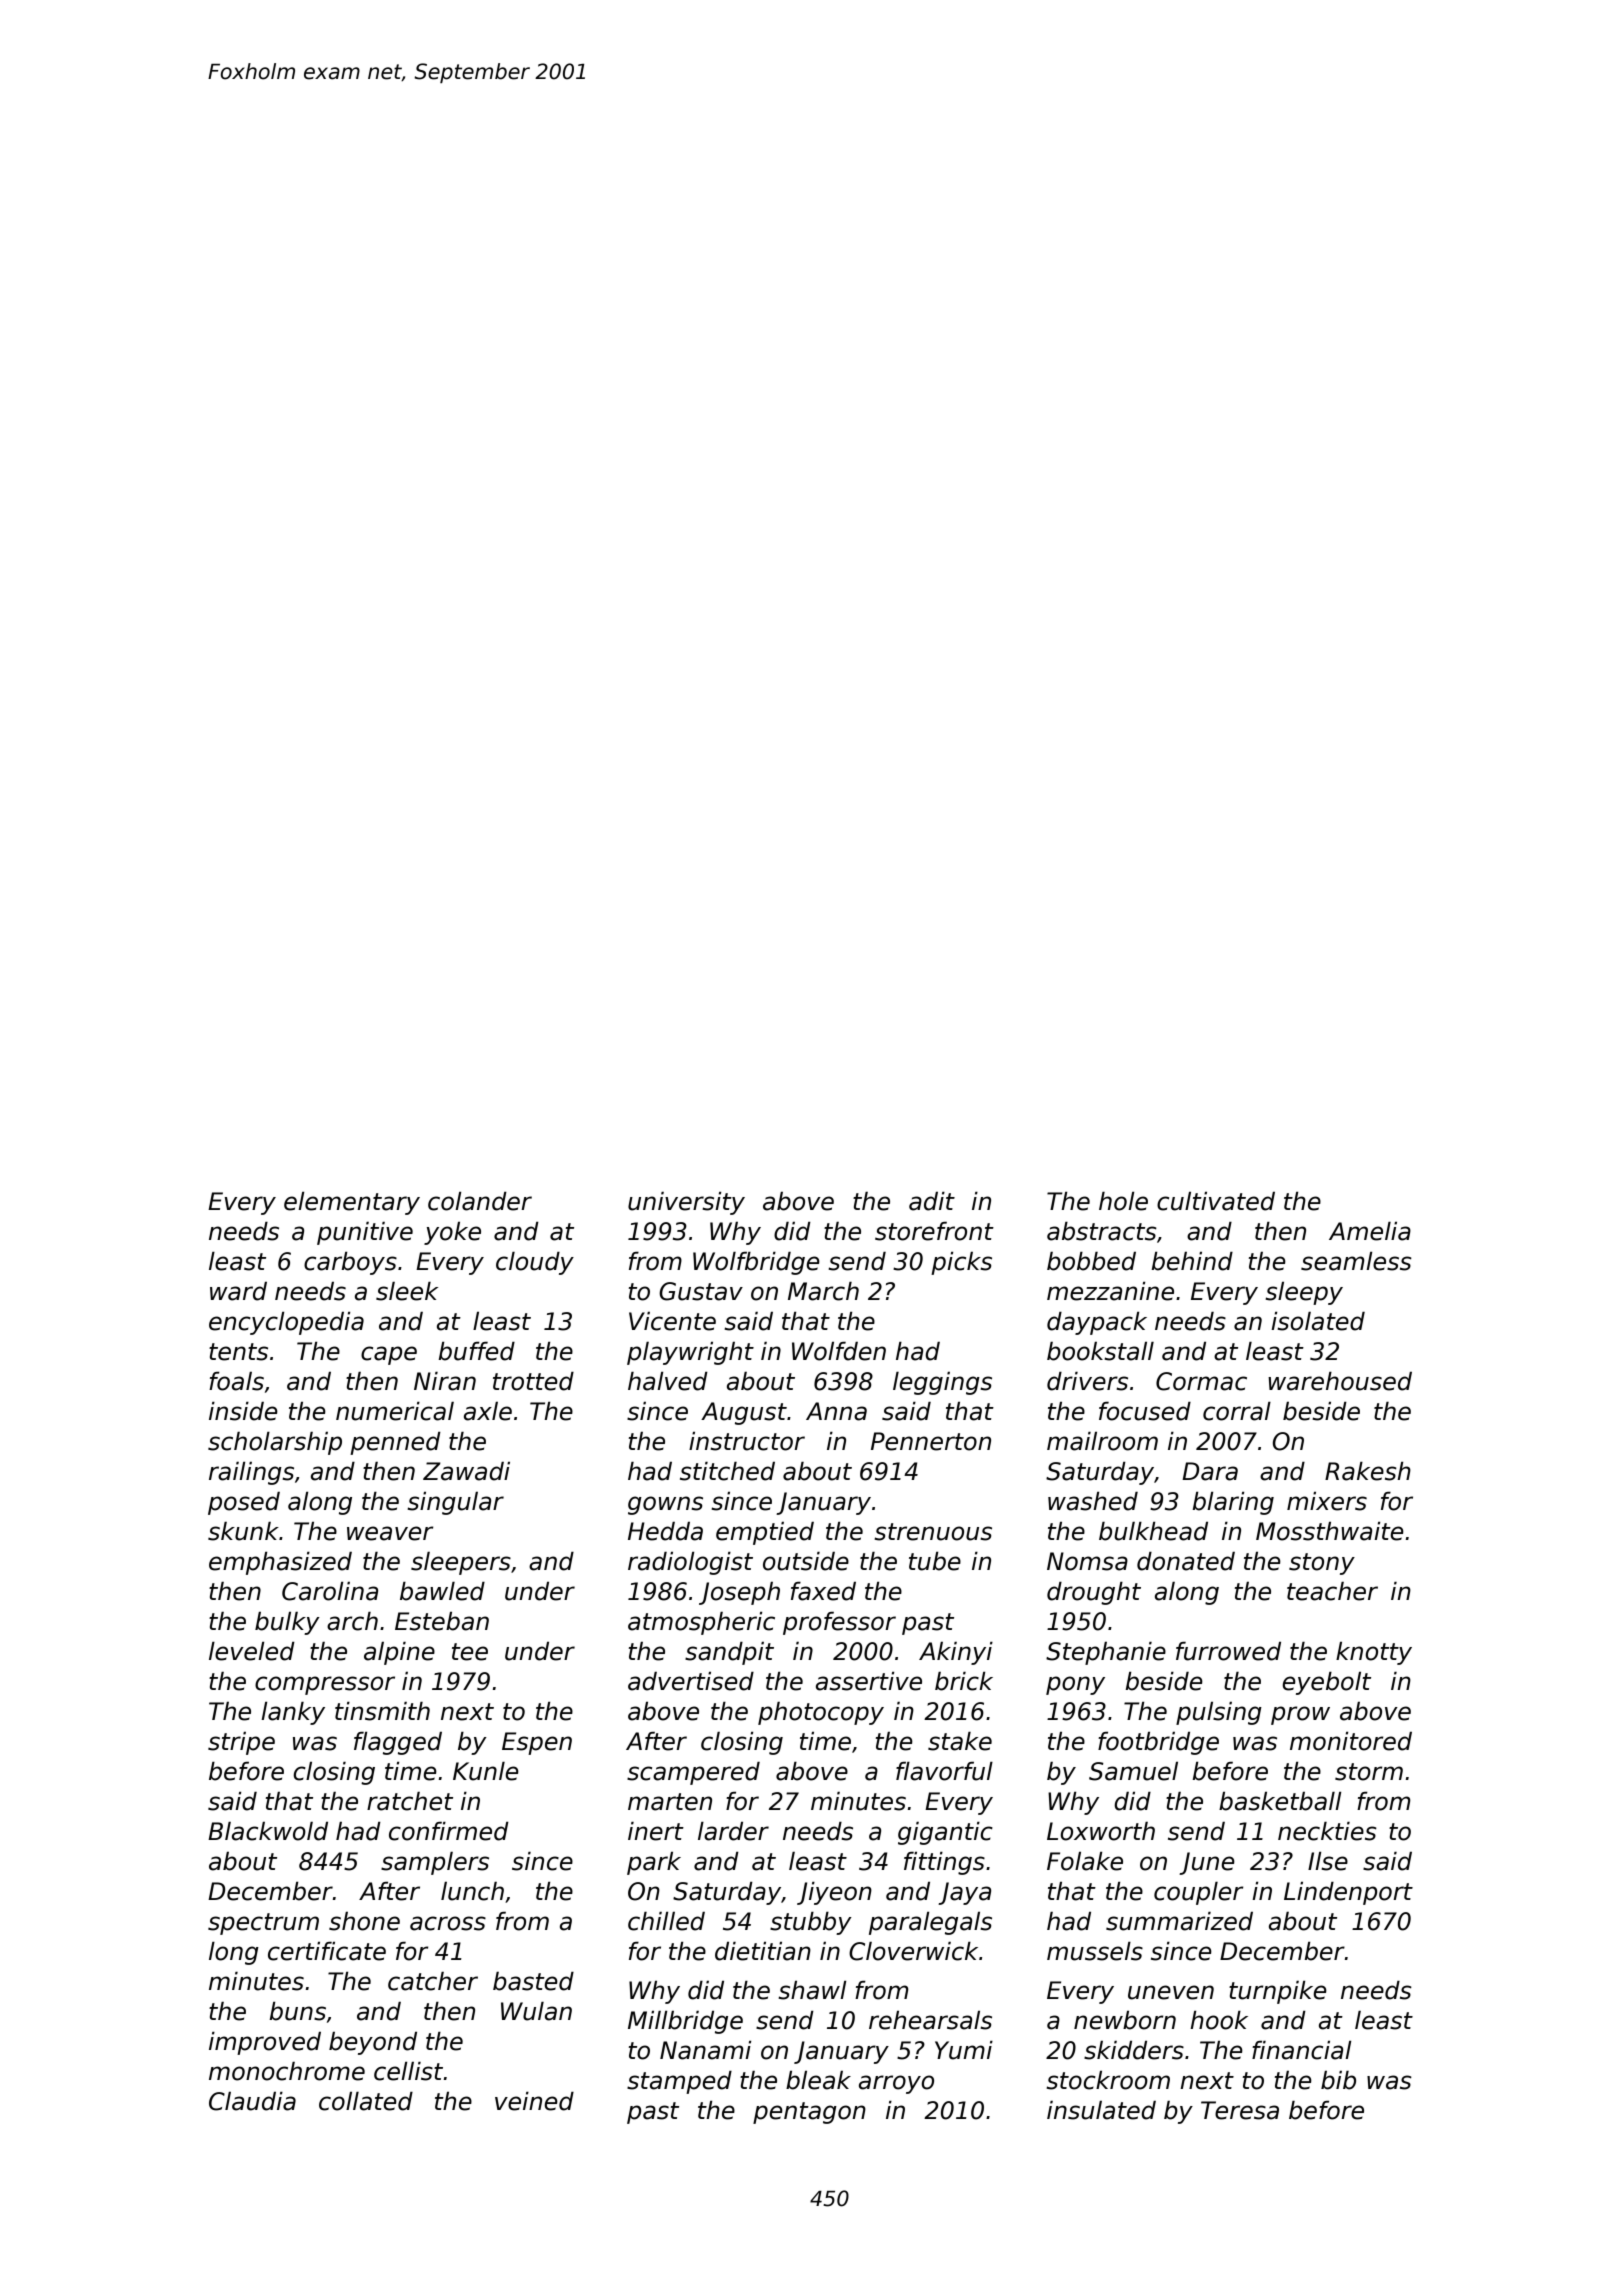 This screenshot has width=1620, height=2292. What do you see at coordinates (398, 1743) in the screenshot?
I see `flagged` at bounding box center [398, 1743].
